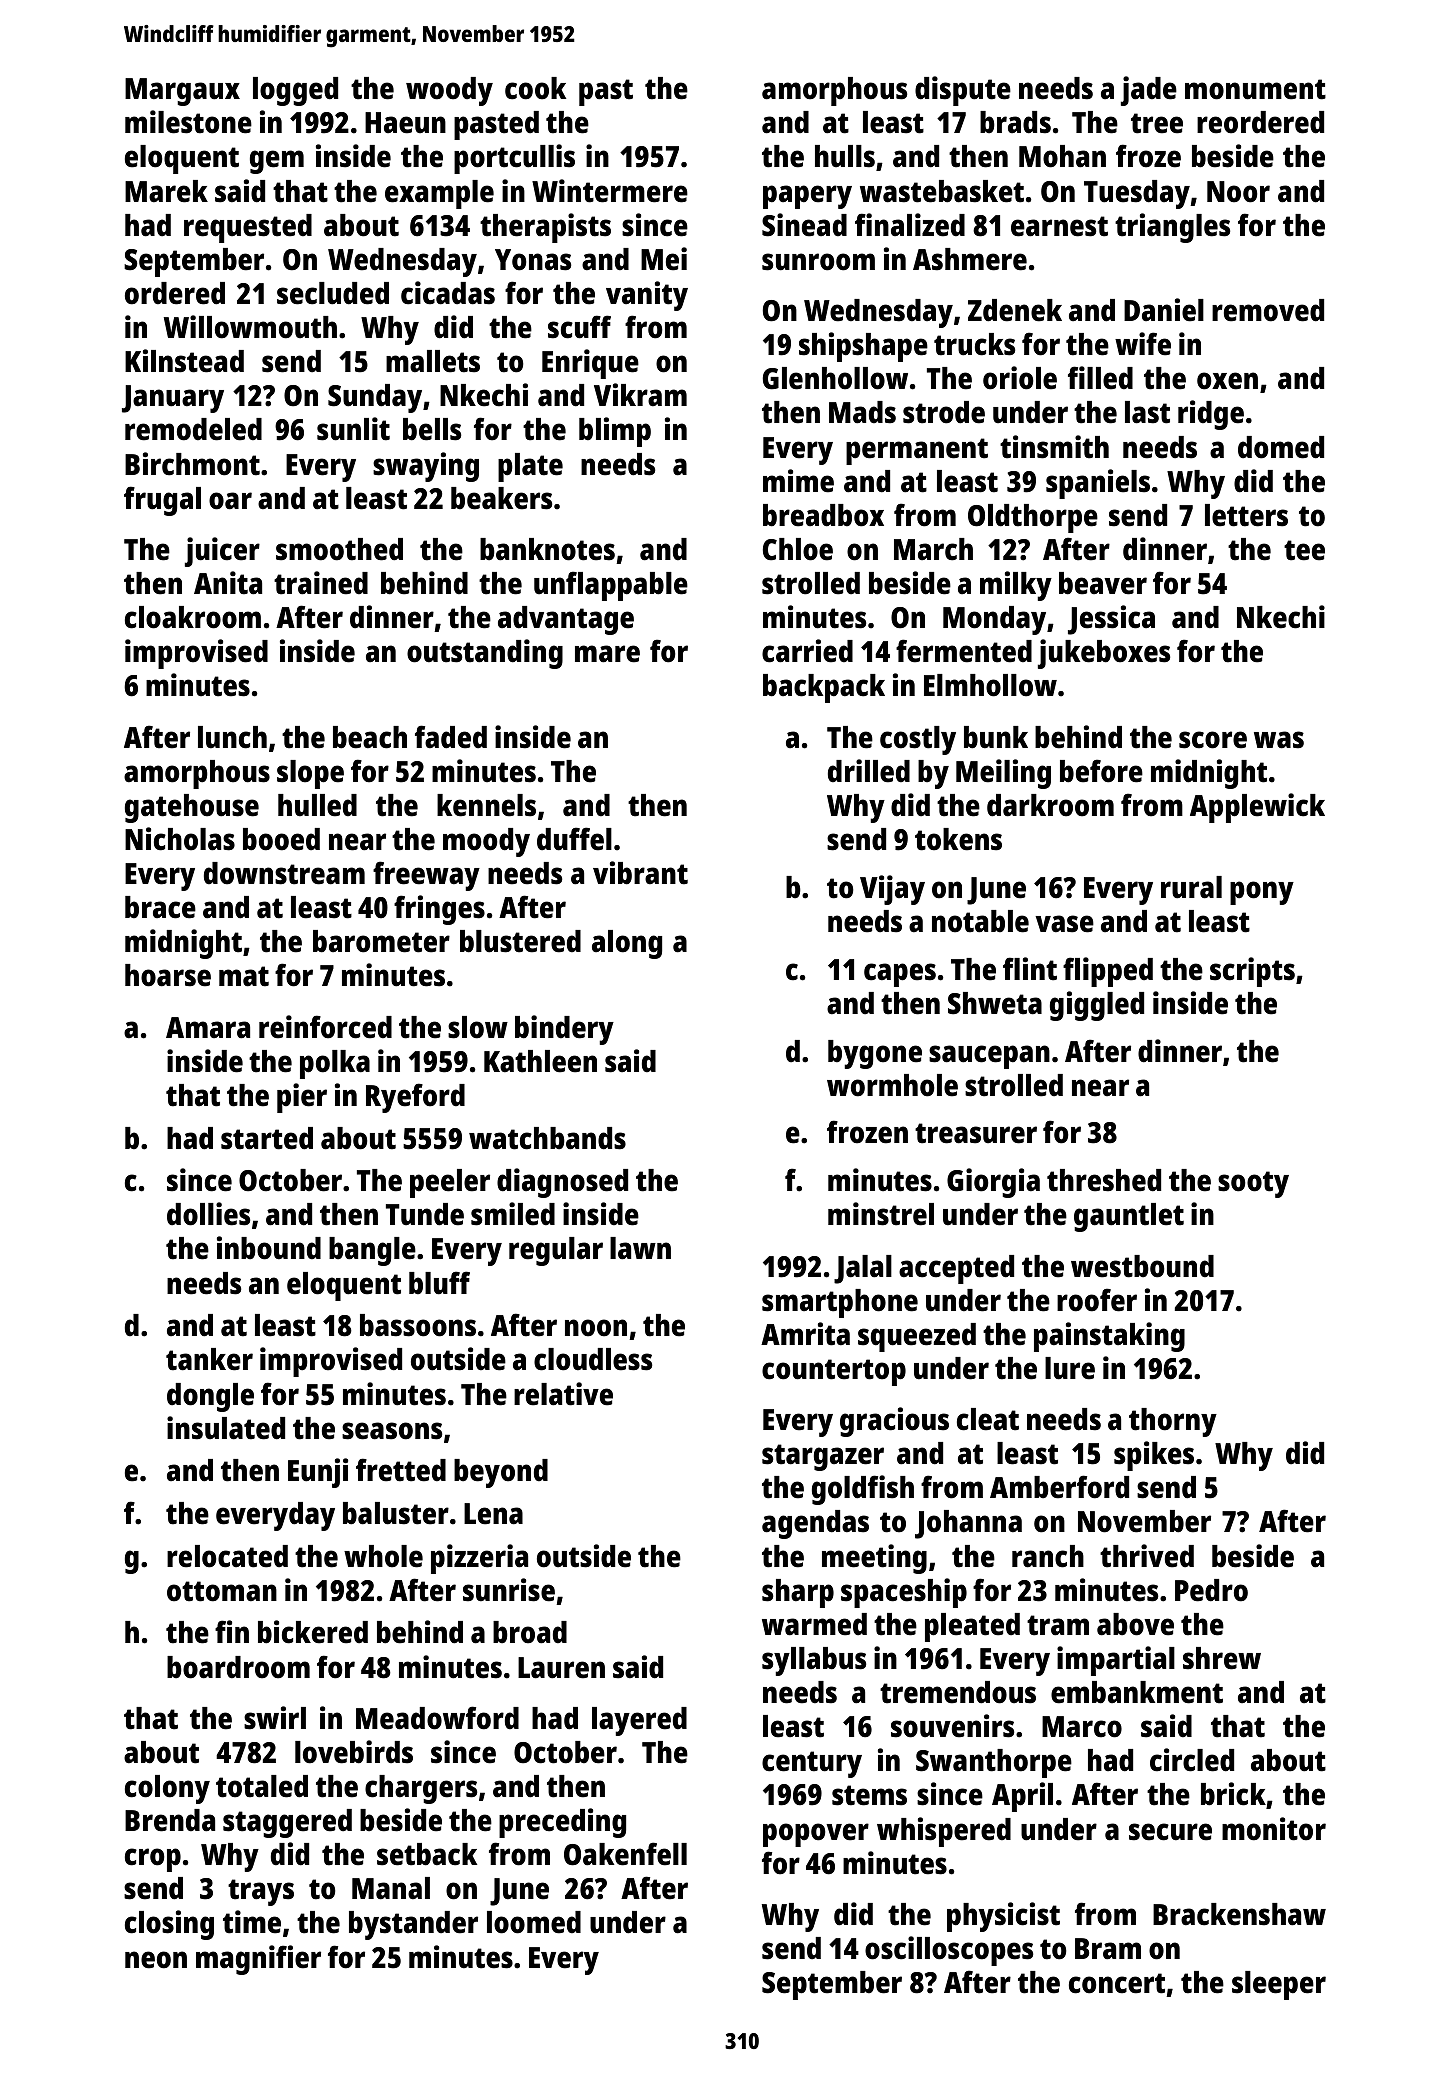  Describe the element at coordinates (1281, 447) in the screenshot. I see `domed` at that location.
